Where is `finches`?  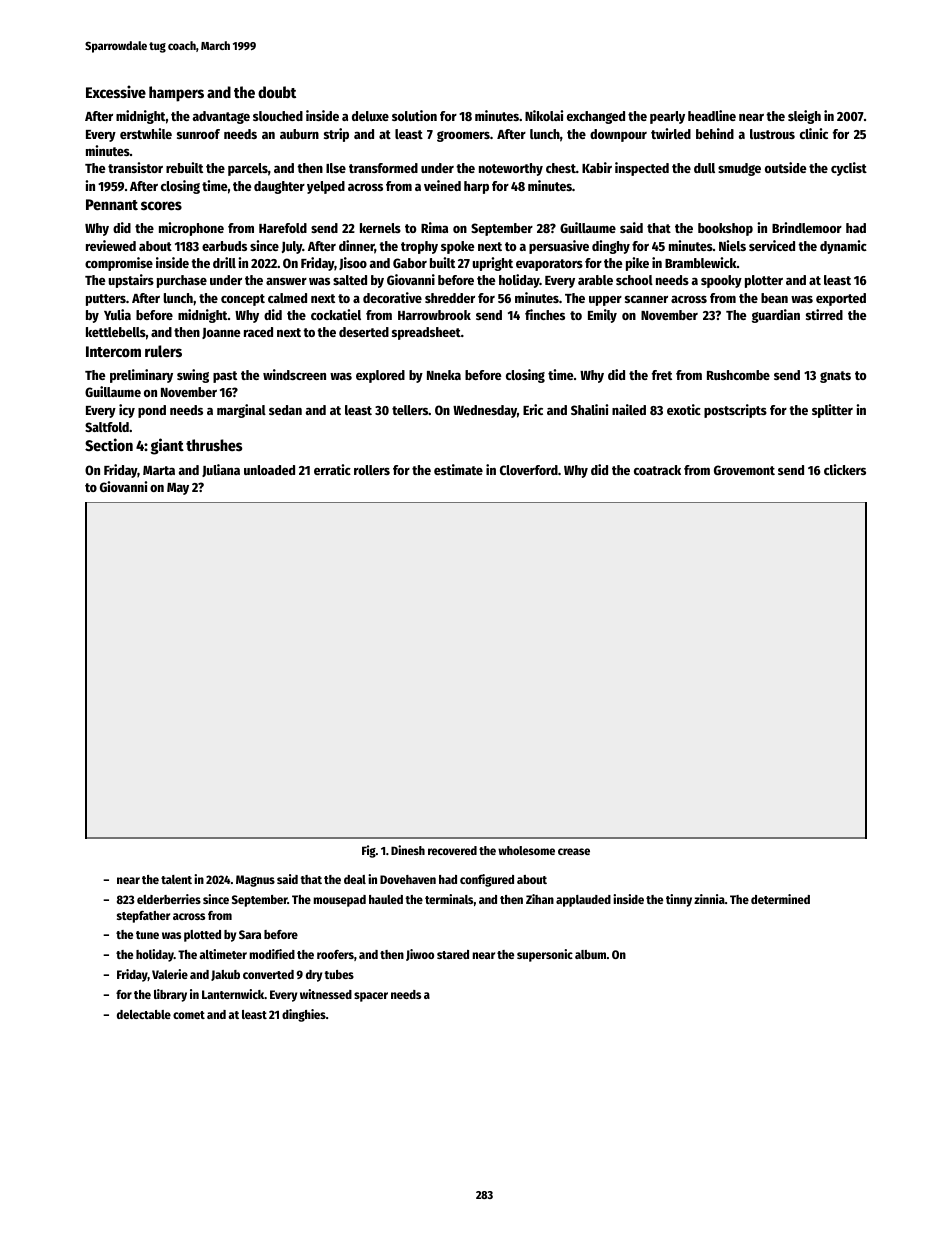 finches is located at coordinates (545, 314).
